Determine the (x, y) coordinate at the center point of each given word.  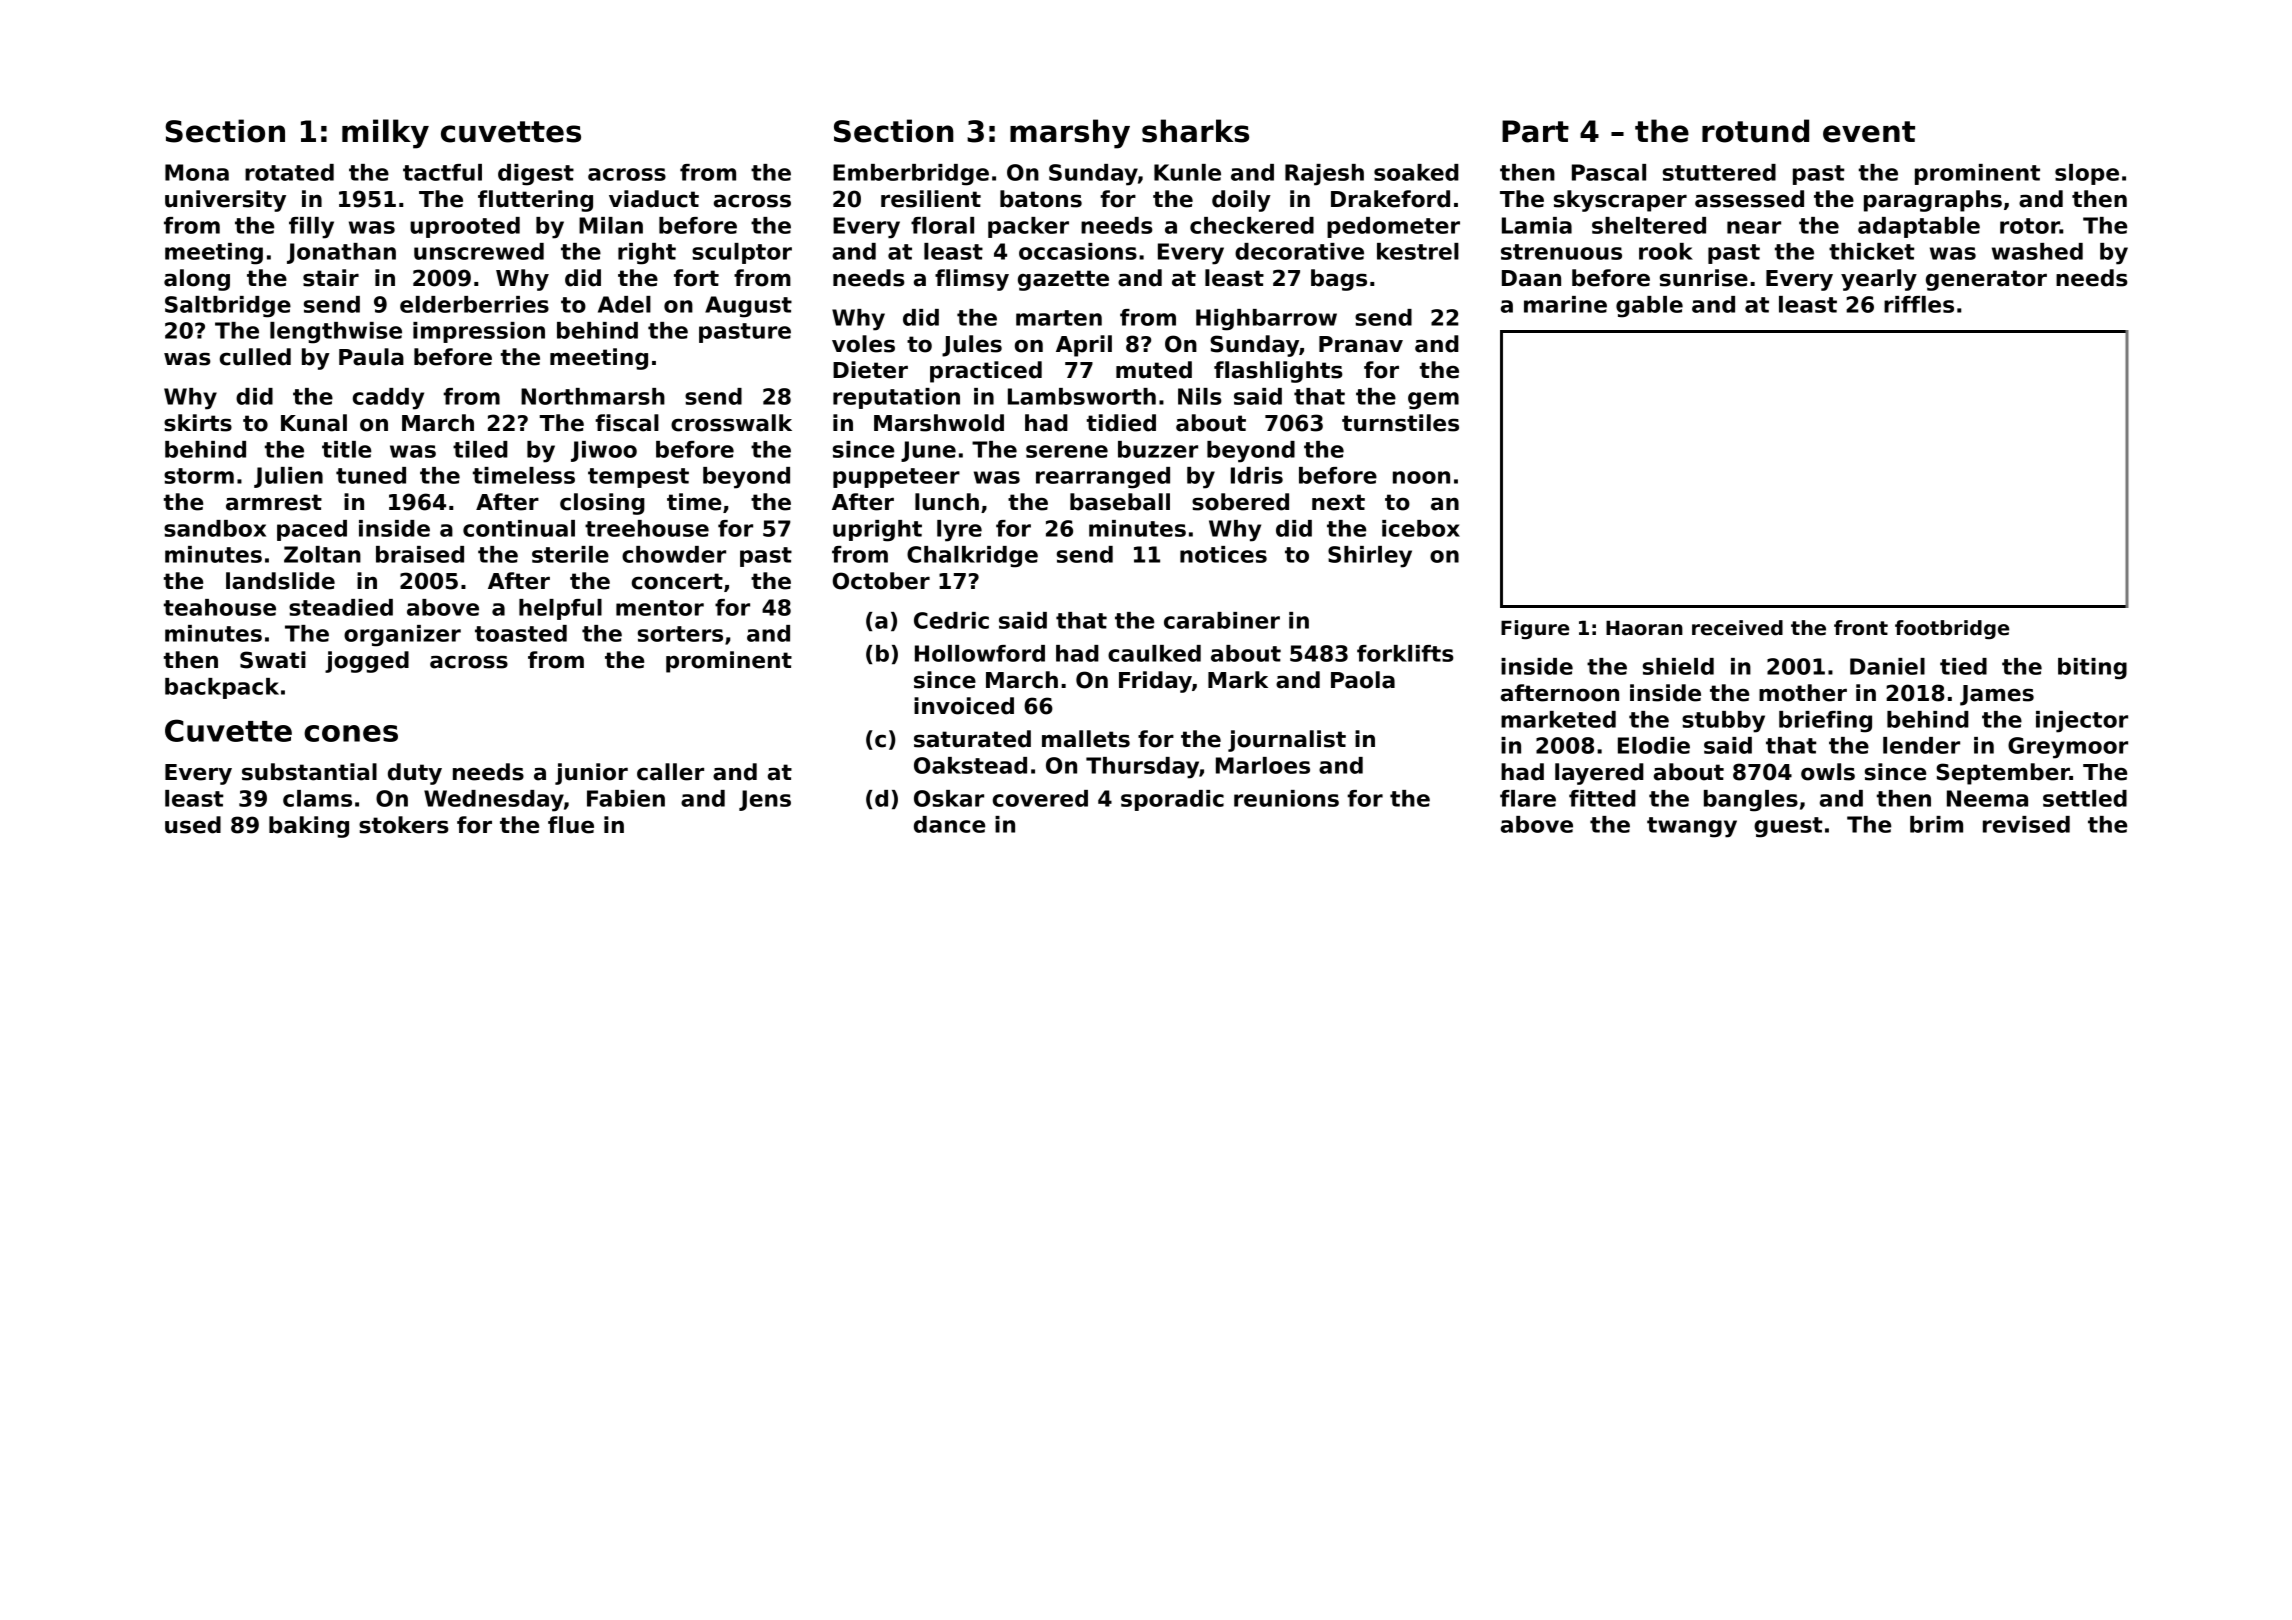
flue (571, 825)
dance (949, 824)
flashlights (1278, 372)
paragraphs (1933, 201)
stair (331, 278)
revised (2026, 824)
